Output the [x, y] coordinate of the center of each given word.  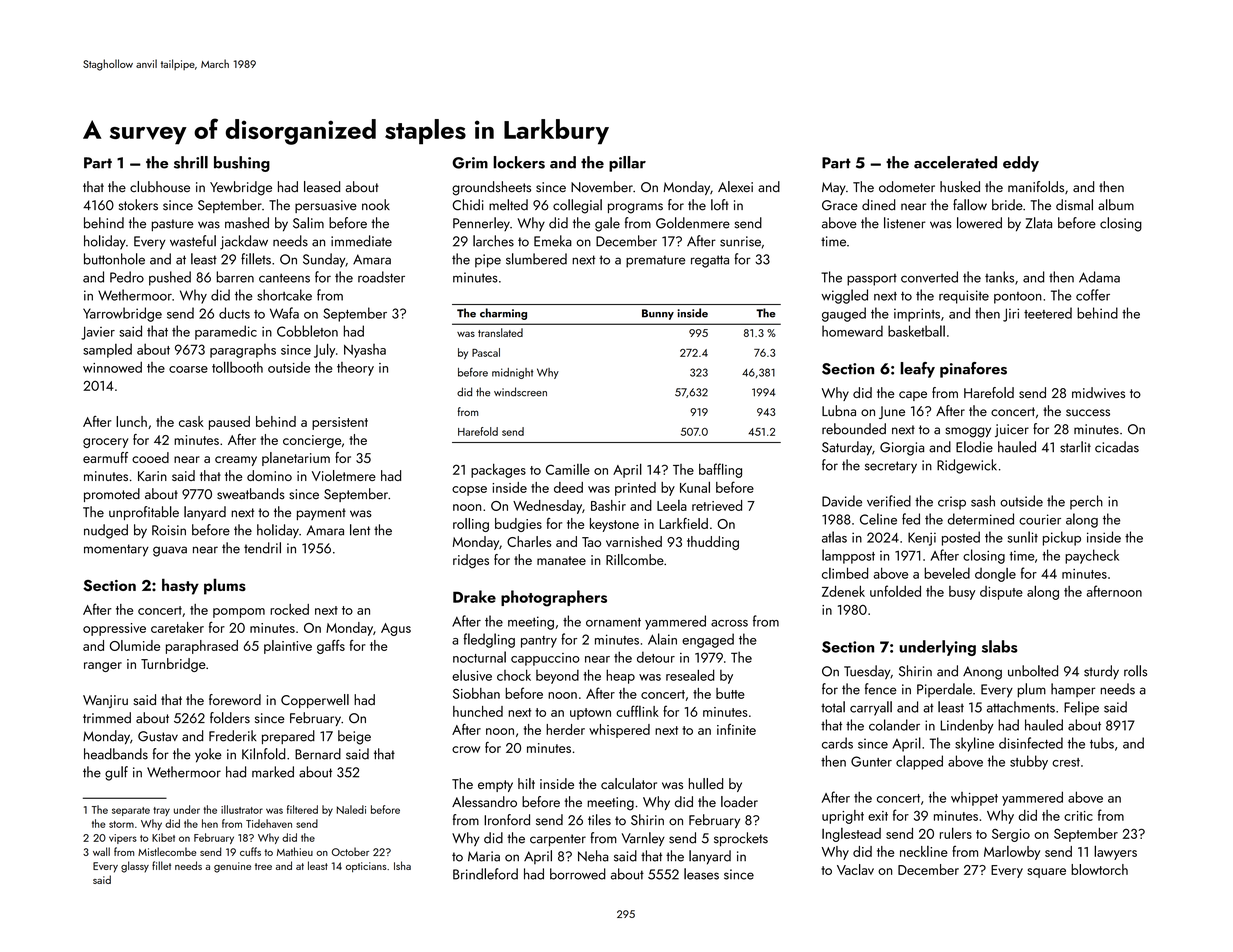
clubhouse [160, 187]
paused [229, 423]
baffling [720, 470]
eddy [1021, 164]
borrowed [578, 874]
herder [565, 729]
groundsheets [491, 188]
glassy [135, 867]
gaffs [331, 647]
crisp [952, 503]
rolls [1135, 671]
